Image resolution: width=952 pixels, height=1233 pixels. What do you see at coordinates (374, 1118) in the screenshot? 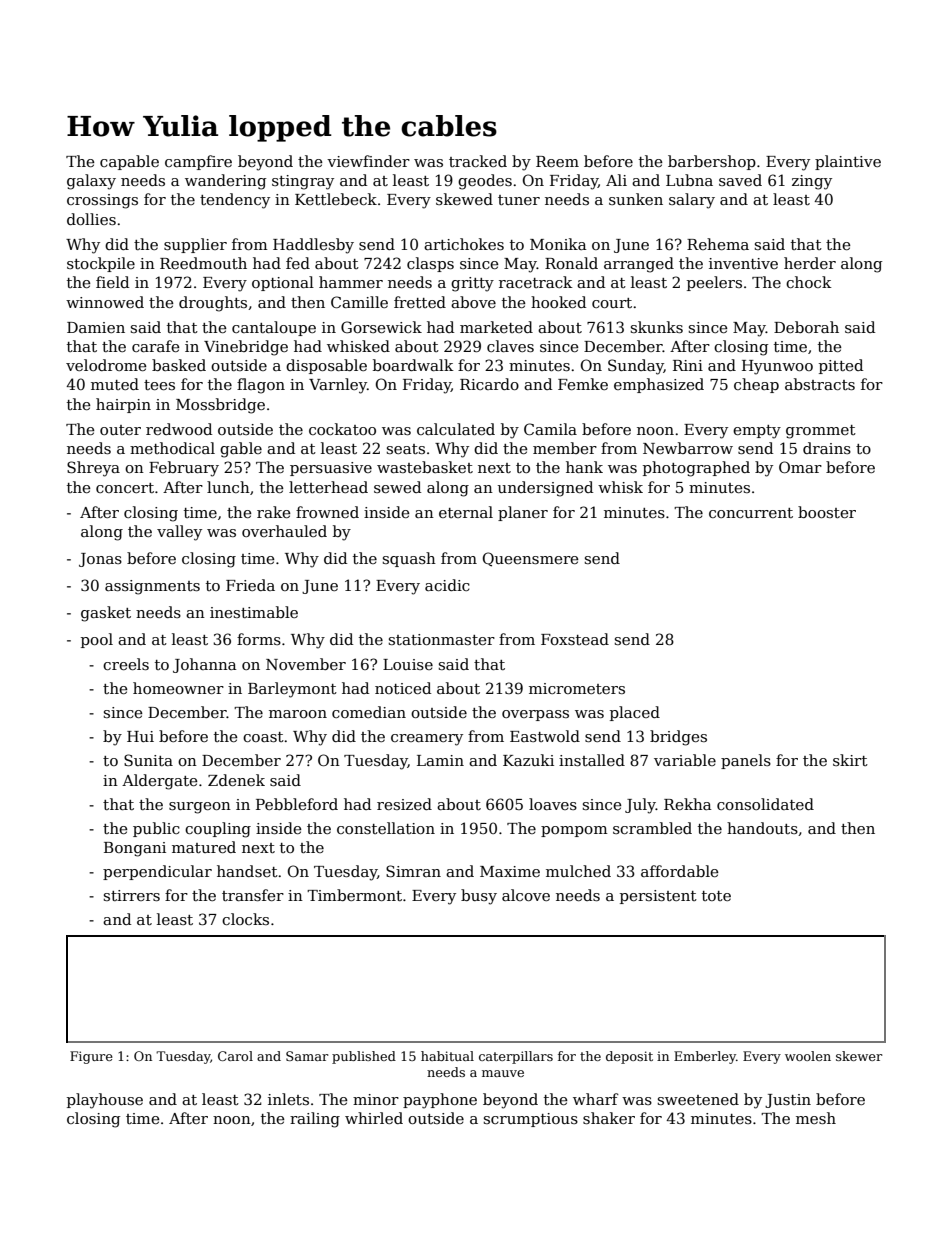
I see `whirled` at bounding box center [374, 1118].
